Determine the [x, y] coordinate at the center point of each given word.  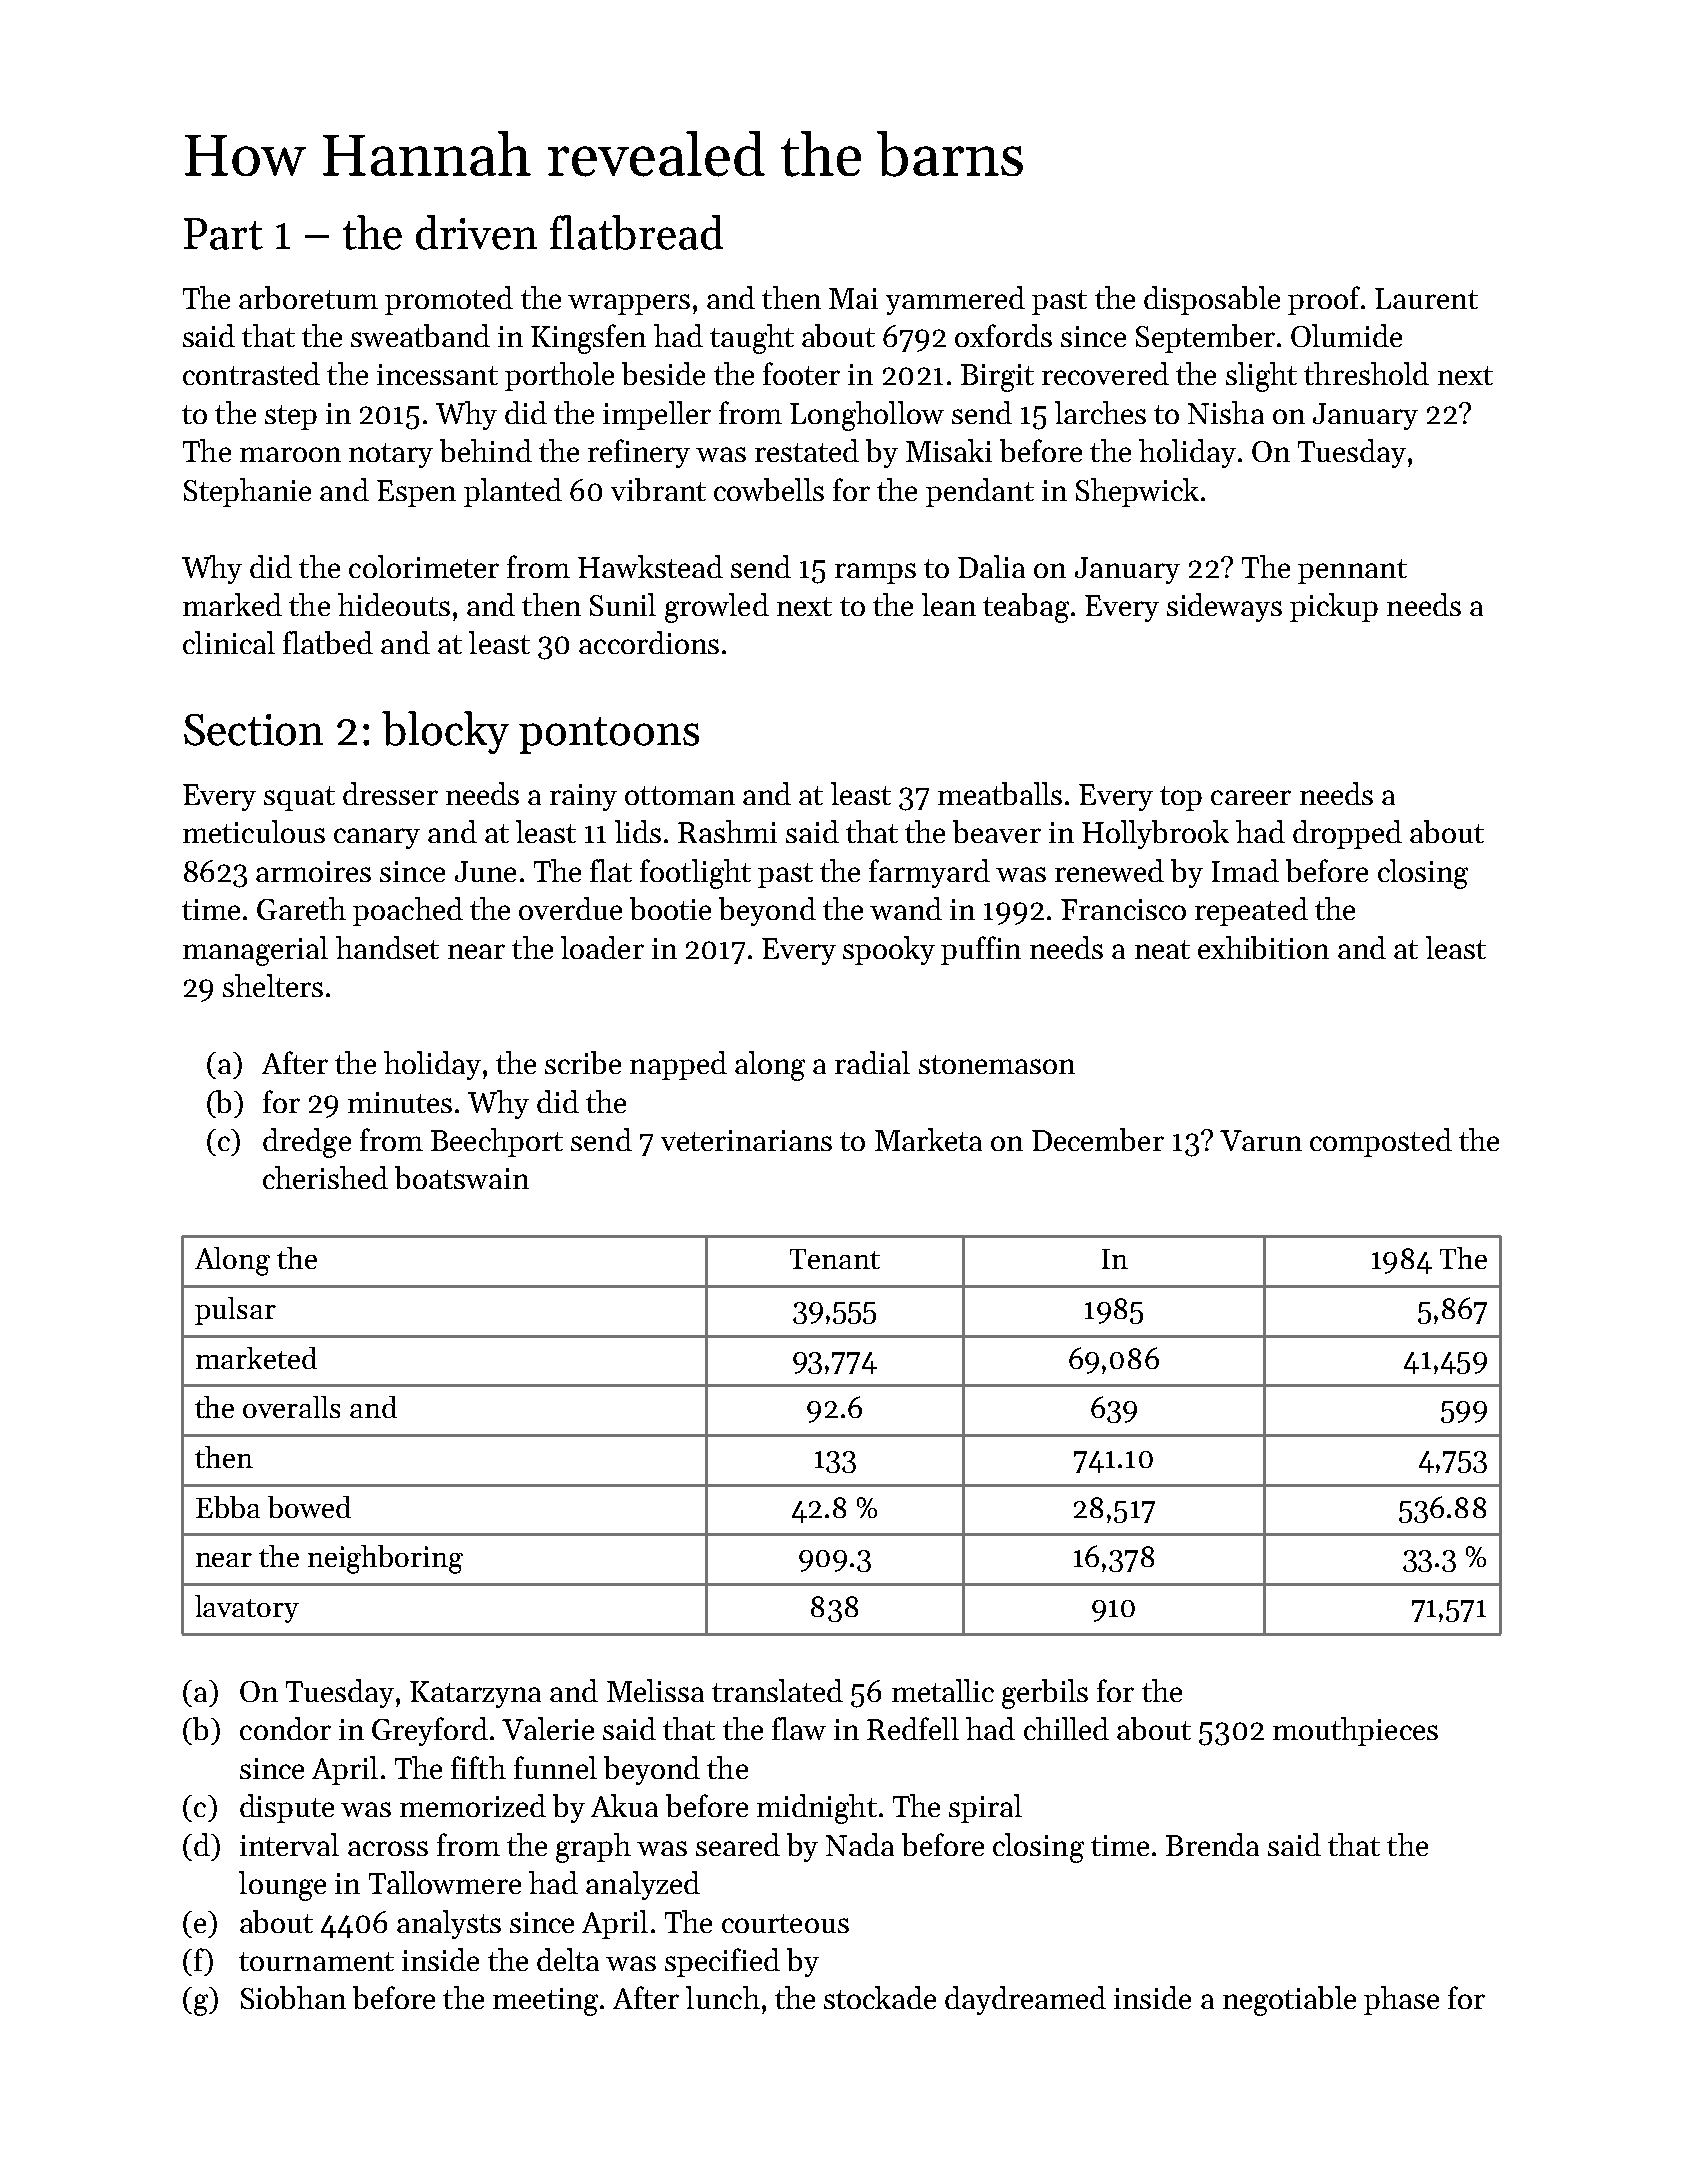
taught [752, 339]
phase [1401, 2000]
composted [1381, 1142]
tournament [316, 1961]
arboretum [308, 297]
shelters [273, 985]
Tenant [835, 1259]
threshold [1366, 373]
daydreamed [1025, 2000]
